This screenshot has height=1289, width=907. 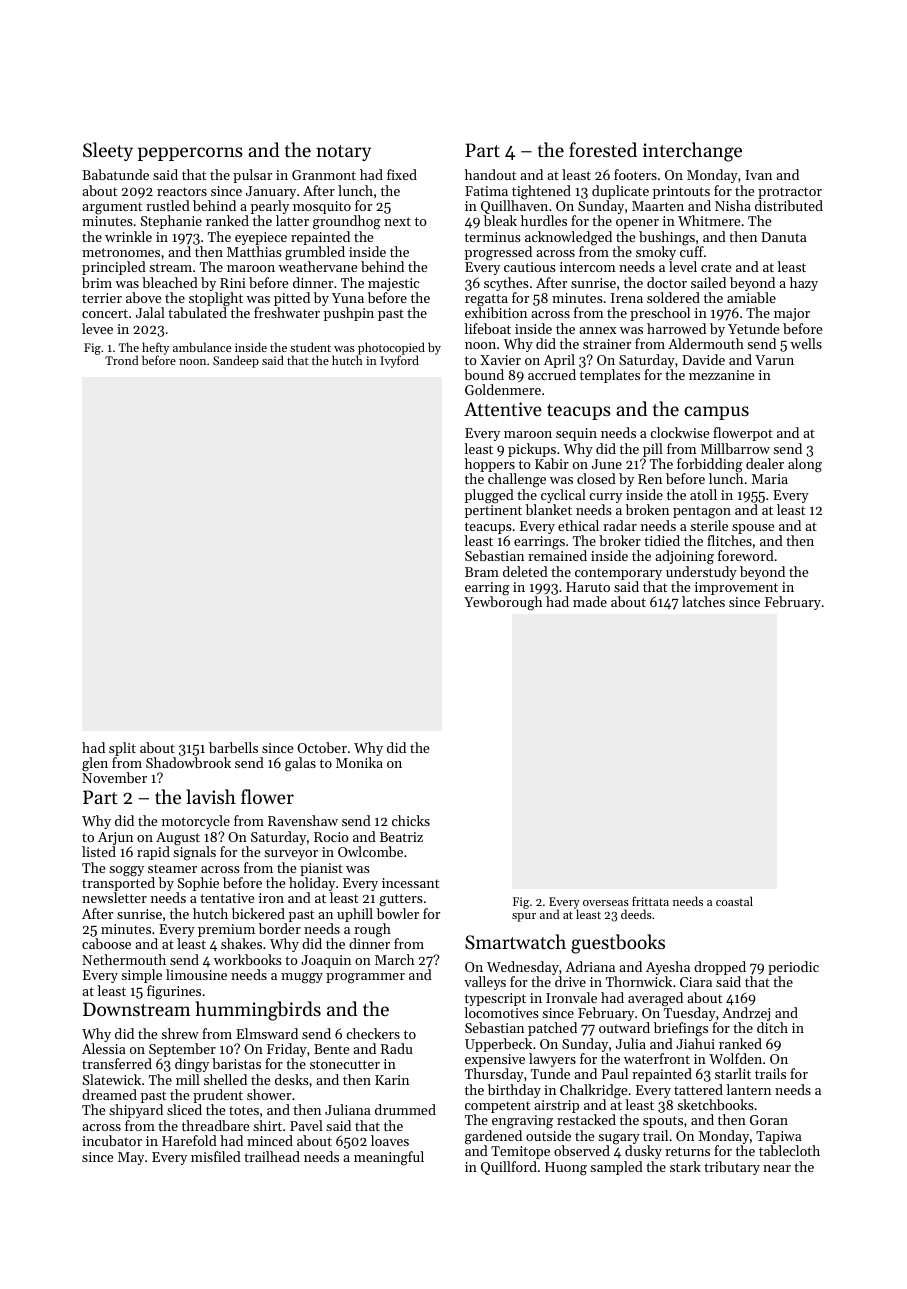 What do you see at coordinates (190, 154) in the screenshot?
I see `peppercorns` at bounding box center [190, 154].
